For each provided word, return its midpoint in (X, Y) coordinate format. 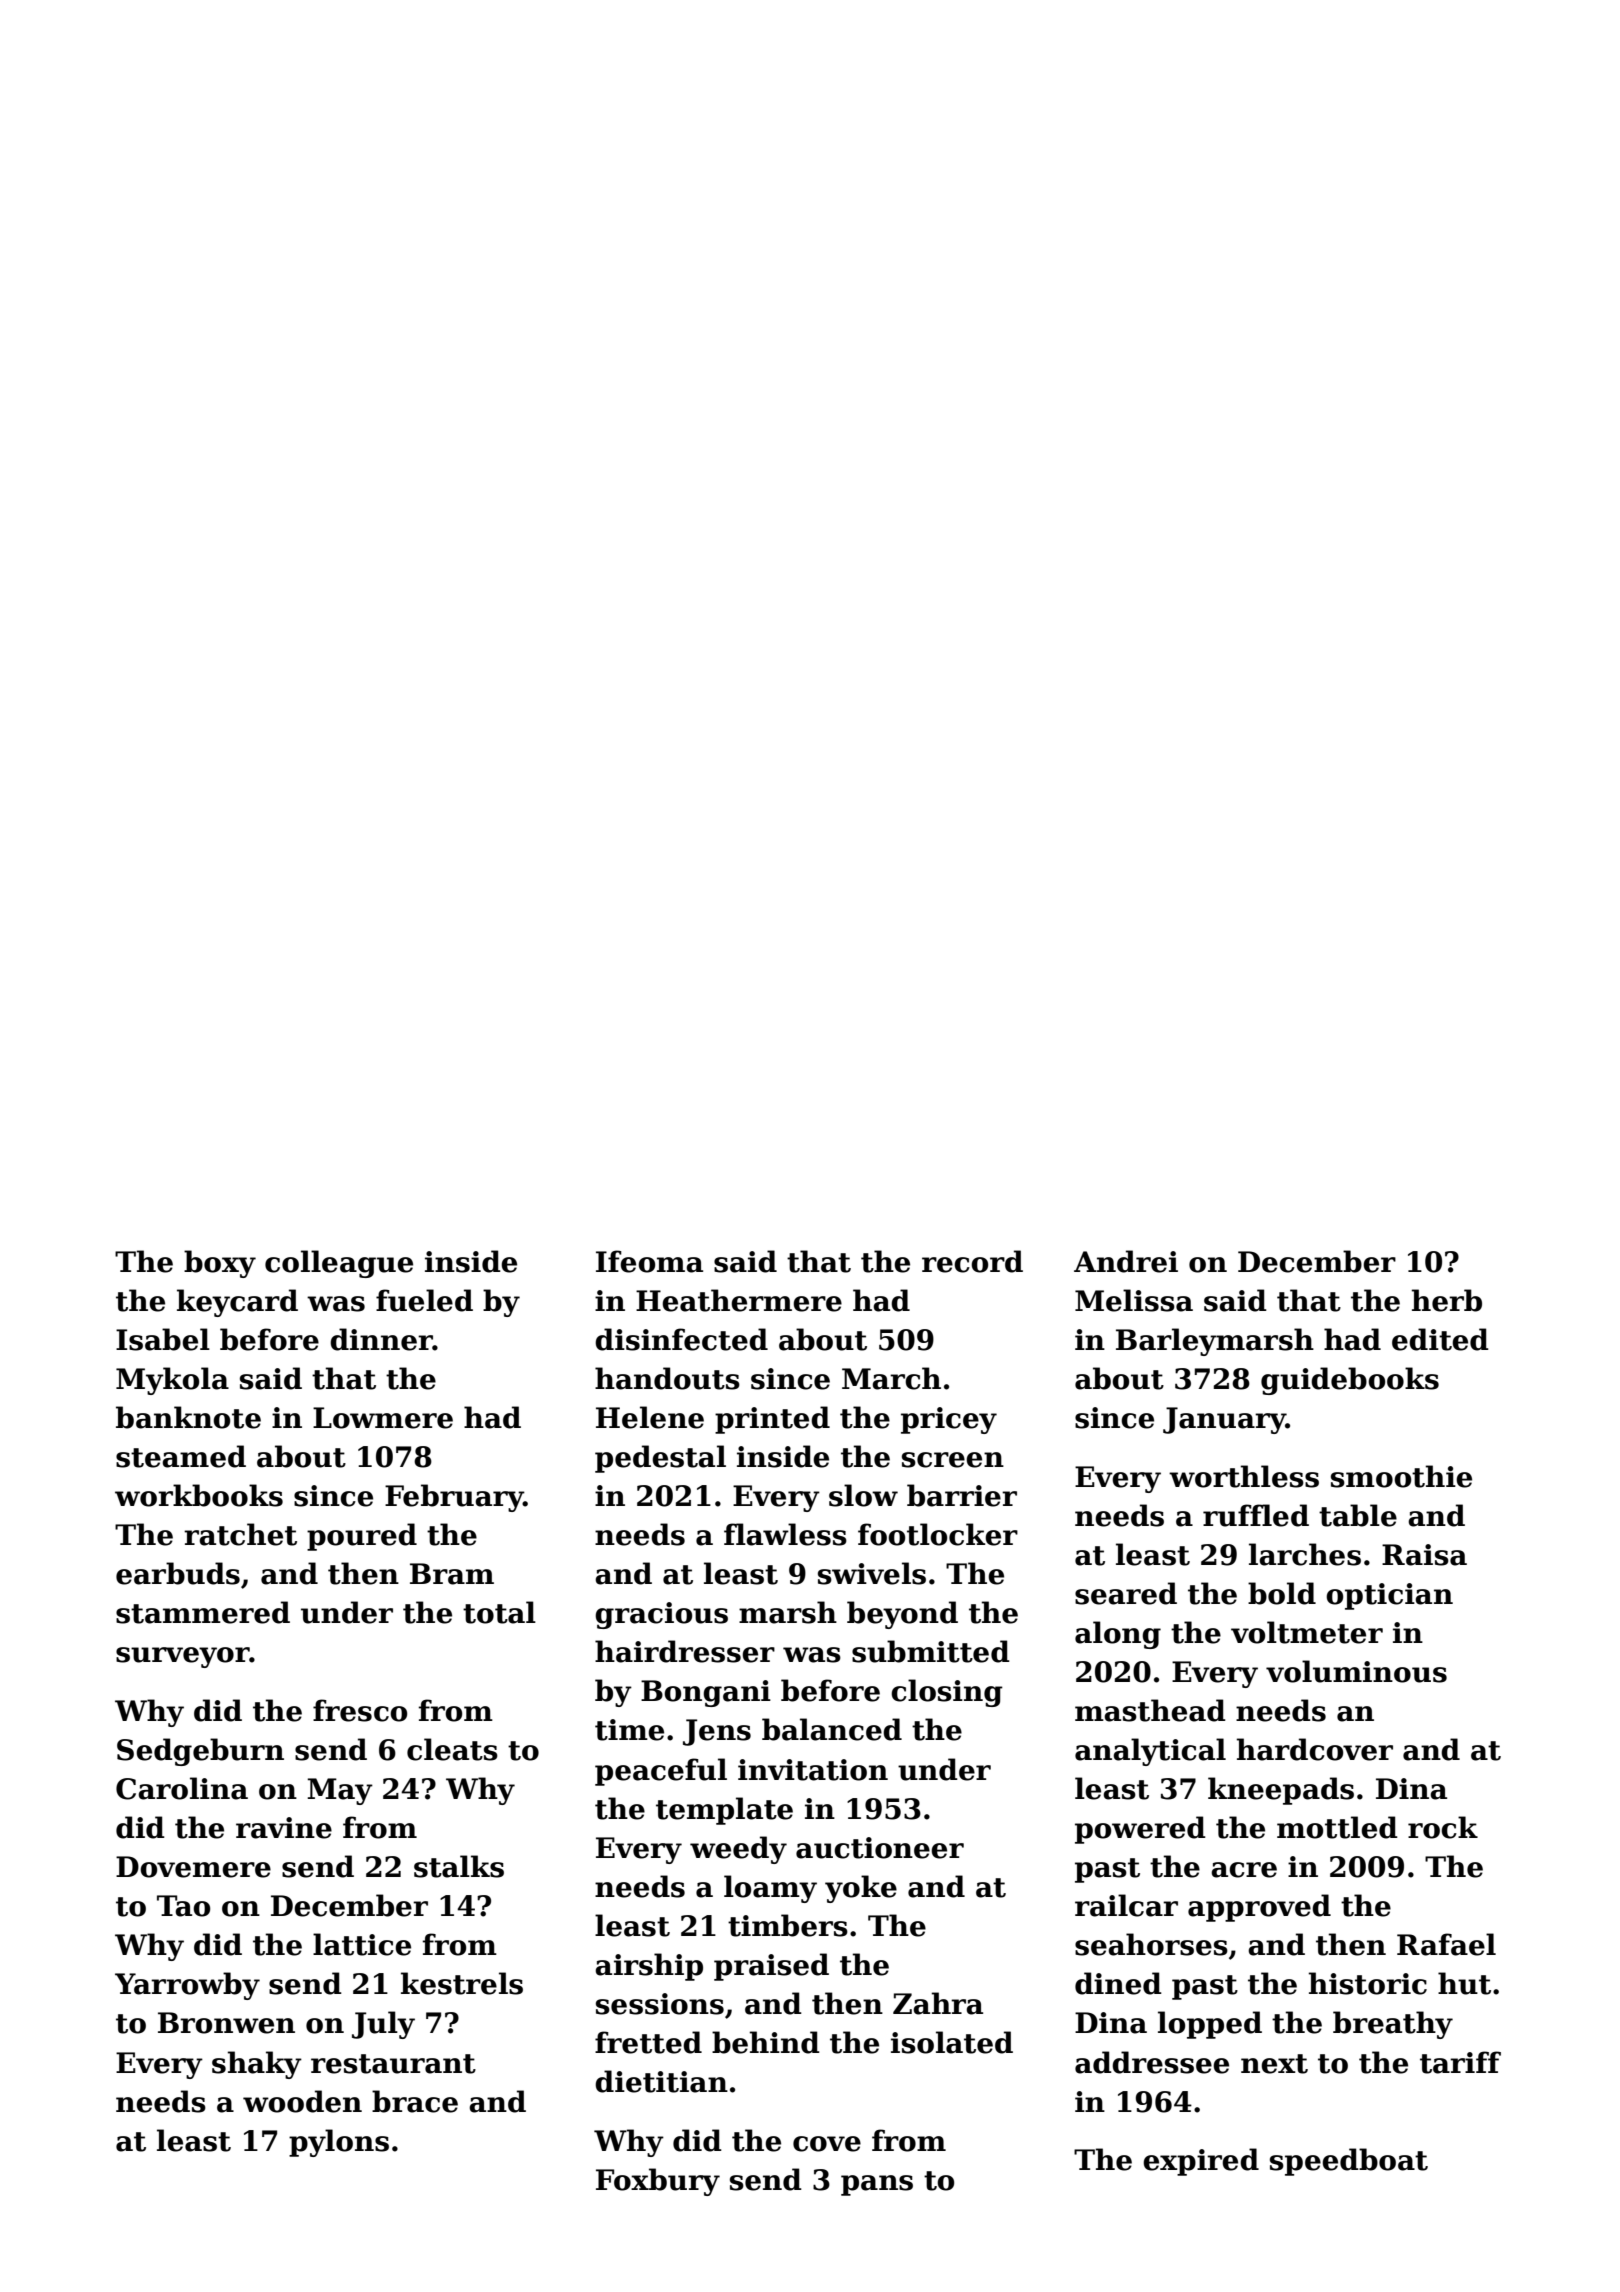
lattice (362, 1944)
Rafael (1446, 1944)
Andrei (1126, 1261)
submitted (931, 1651)
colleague (339, 1264)
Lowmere (383, 1418)
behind (766, 2042)
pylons (339, 2143)
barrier (962, 1495)
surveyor (183, 1657)
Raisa (1424, 1555)
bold (1282, 1593)
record (972, 1261)
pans (877, 2185)
